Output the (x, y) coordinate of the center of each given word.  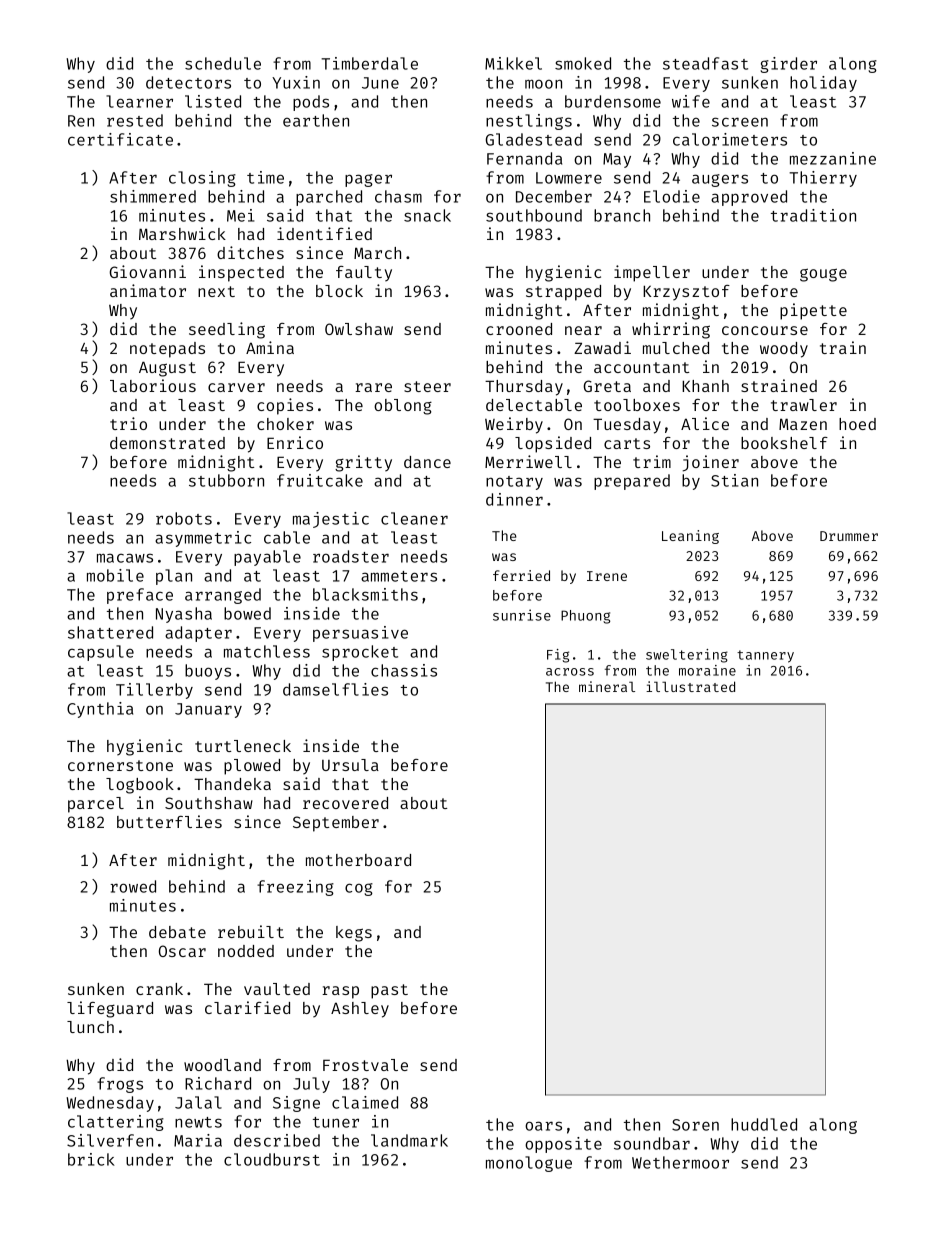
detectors (188, 82)
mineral (607, 686)
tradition (813, 215)
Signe (296, 1104)
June (380, 83)
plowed (252, 767)
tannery (765, 656)
